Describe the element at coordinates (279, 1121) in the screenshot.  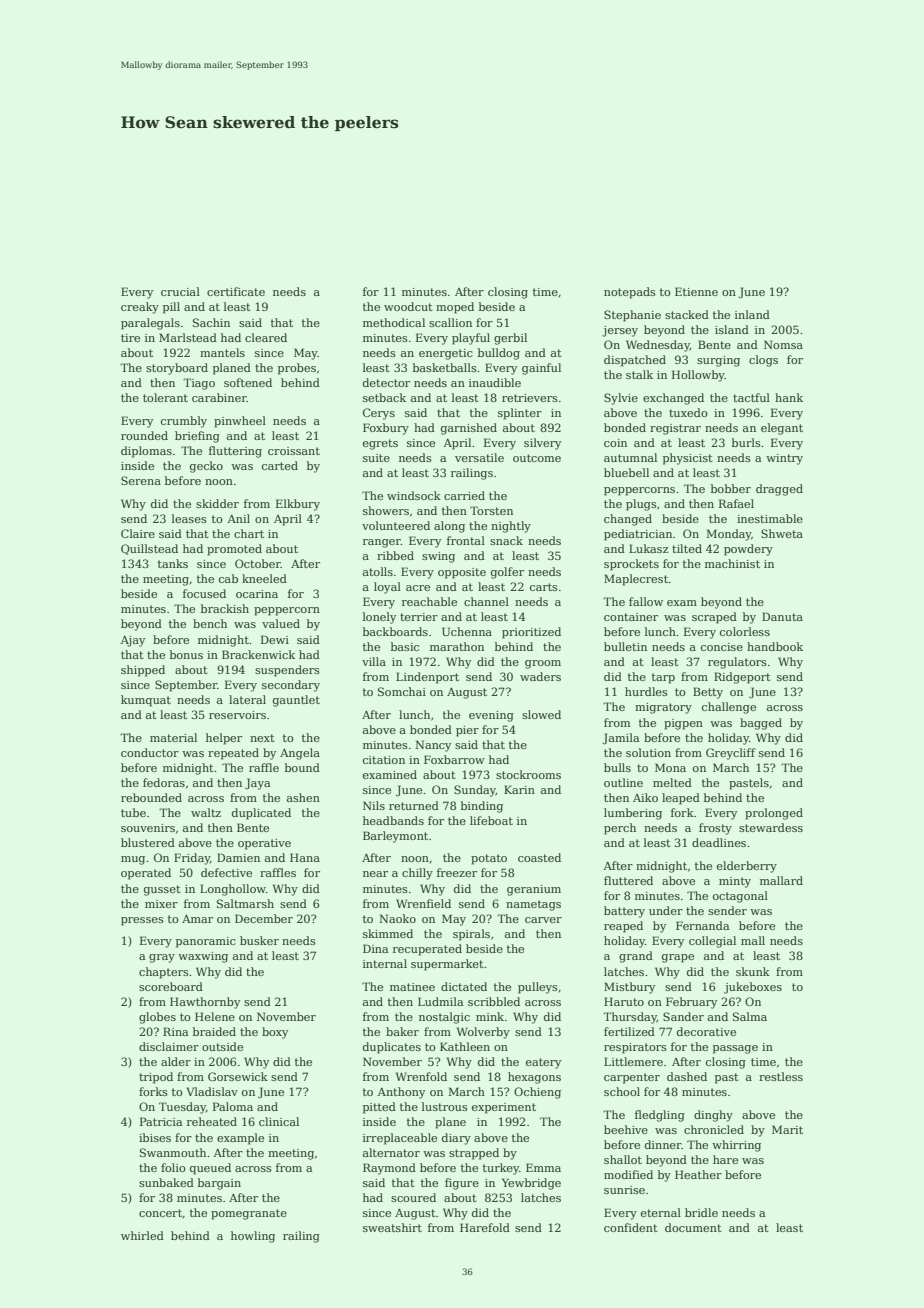
I see `clinical` at that location.
